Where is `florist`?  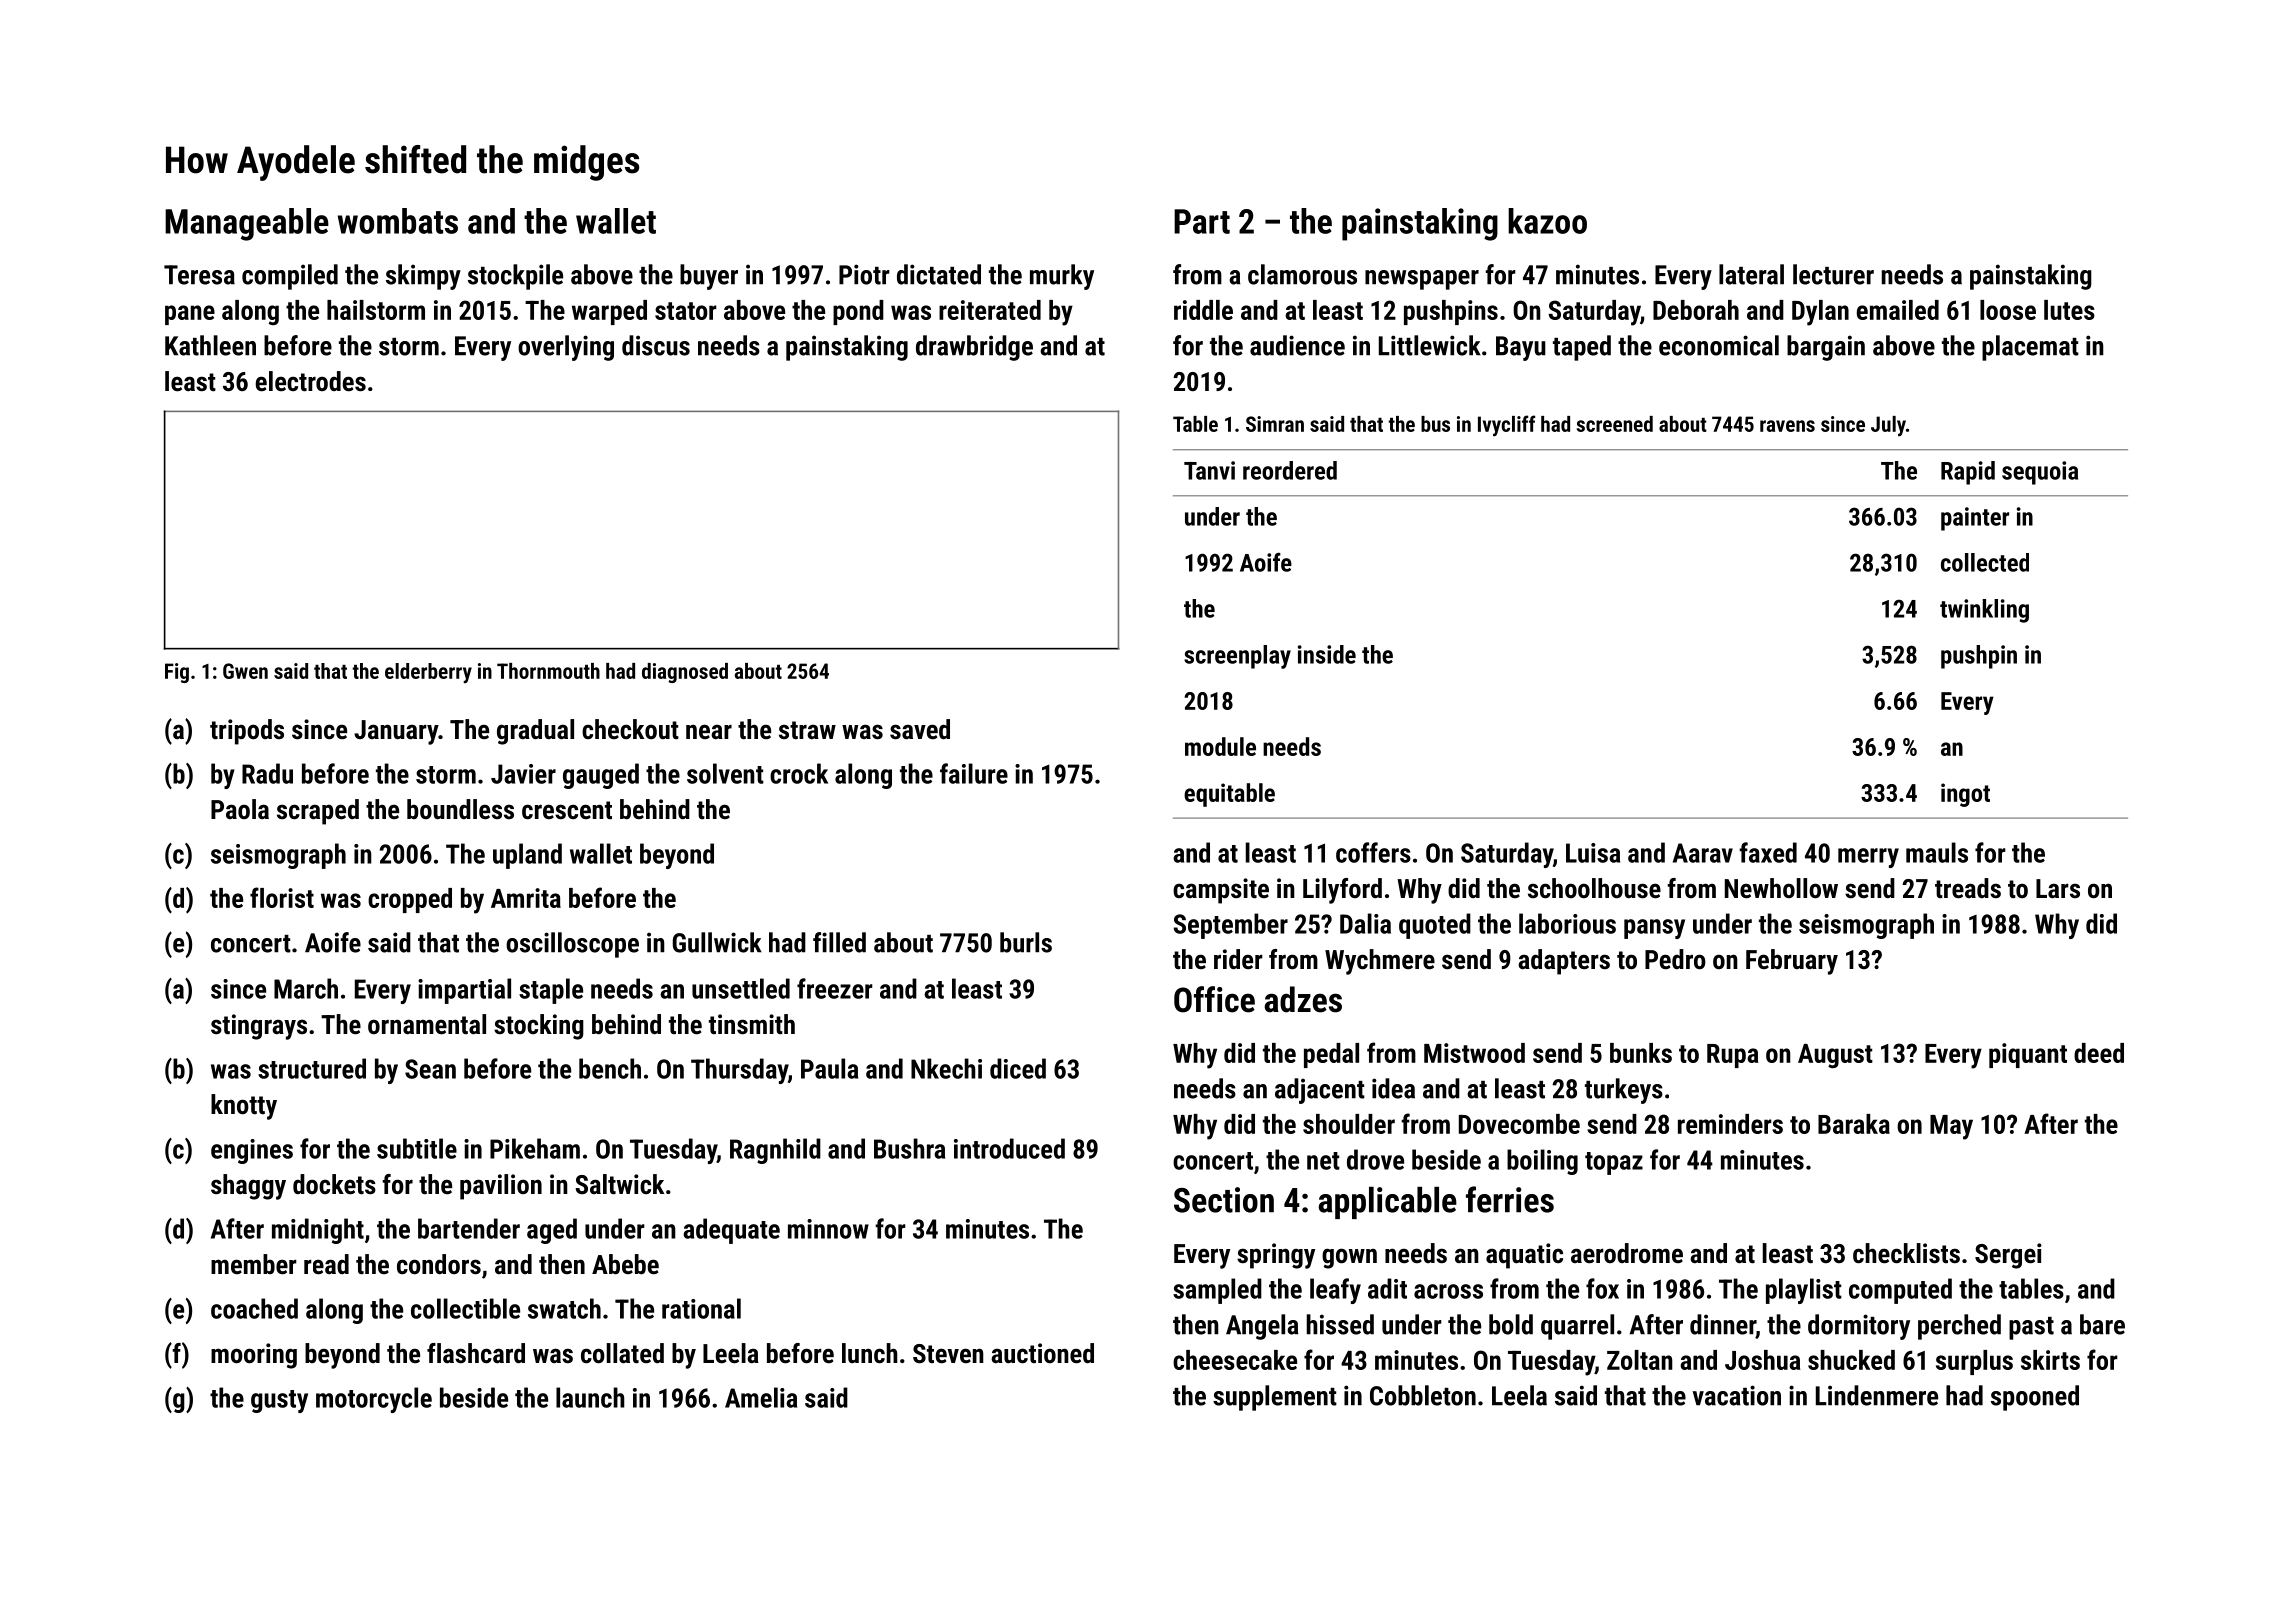
florist is located at coordinates (282, 897).
